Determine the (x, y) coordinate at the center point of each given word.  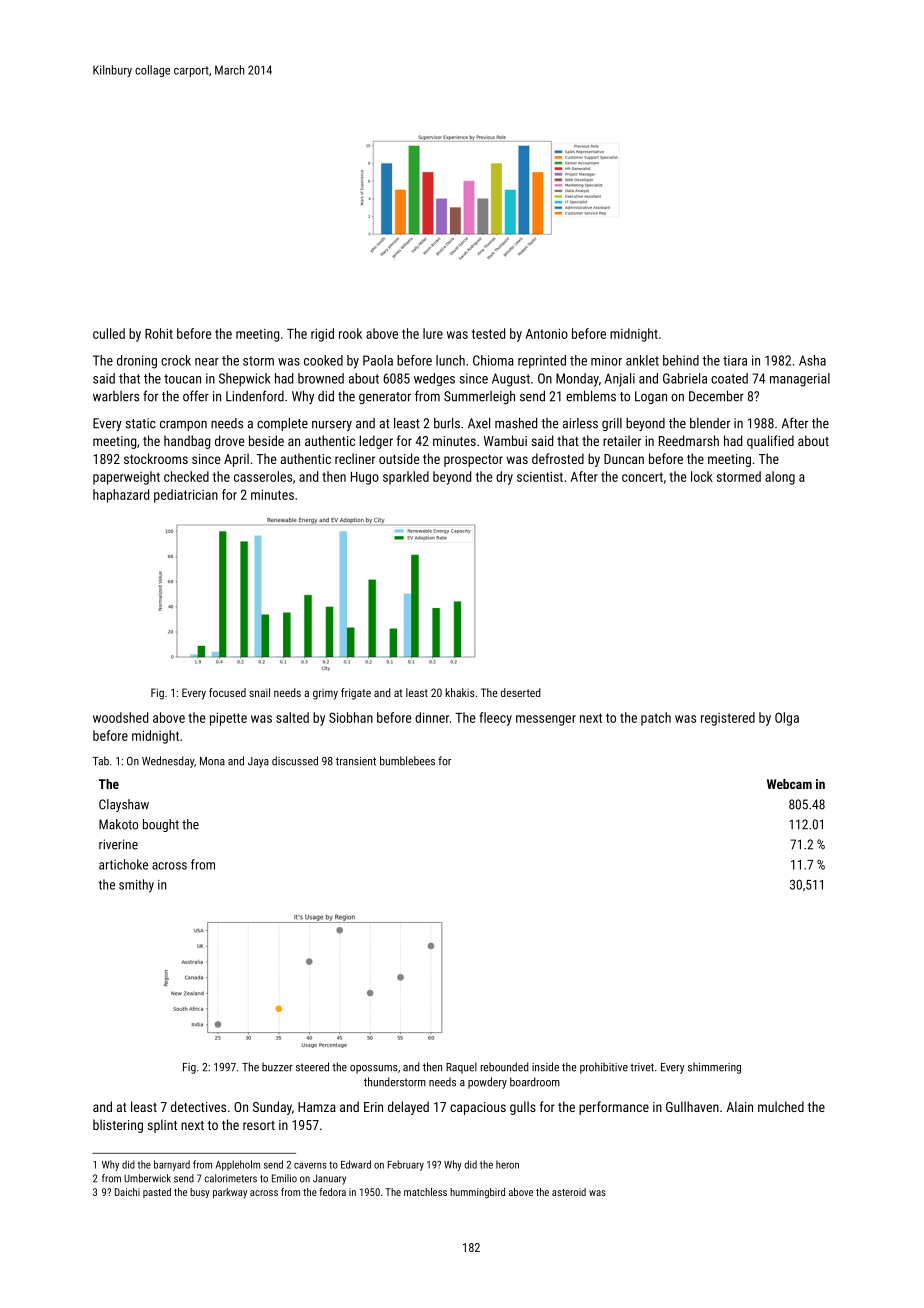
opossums (374, 1069)
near (207, 362)
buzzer (277, 1067)
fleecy (495, 719)
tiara (735, 360)
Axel (479, 423)
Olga (787, 719)
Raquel (461, 1068)
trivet (642, 1067)
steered (312, 1067)
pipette (228, 719)
